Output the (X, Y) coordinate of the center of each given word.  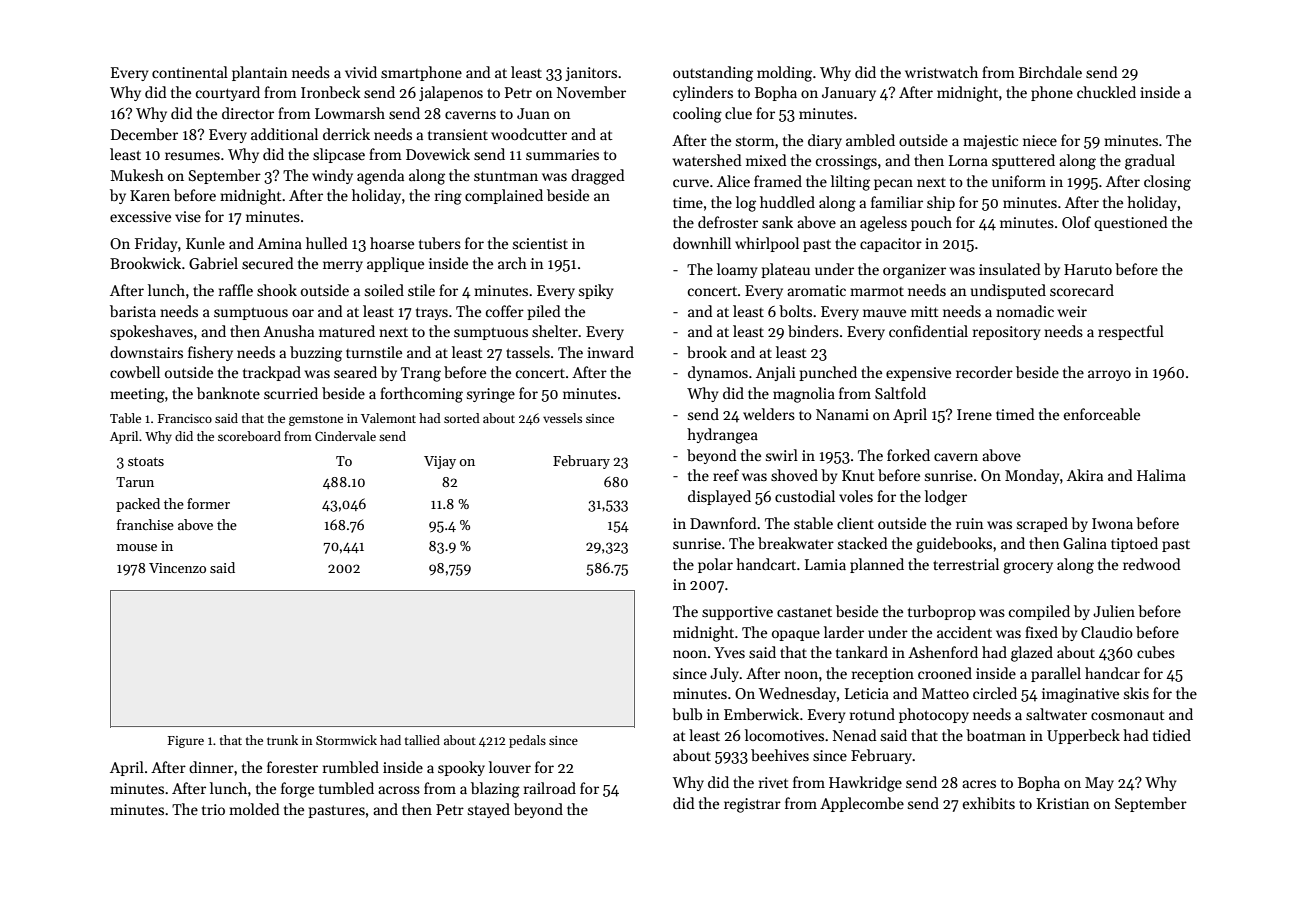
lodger (946, 498)
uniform (1019, 181)
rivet (774, 782)
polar (715, 565)
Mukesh (137, 175)
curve (691, 183)
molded (254, 809)
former (208, 503)
